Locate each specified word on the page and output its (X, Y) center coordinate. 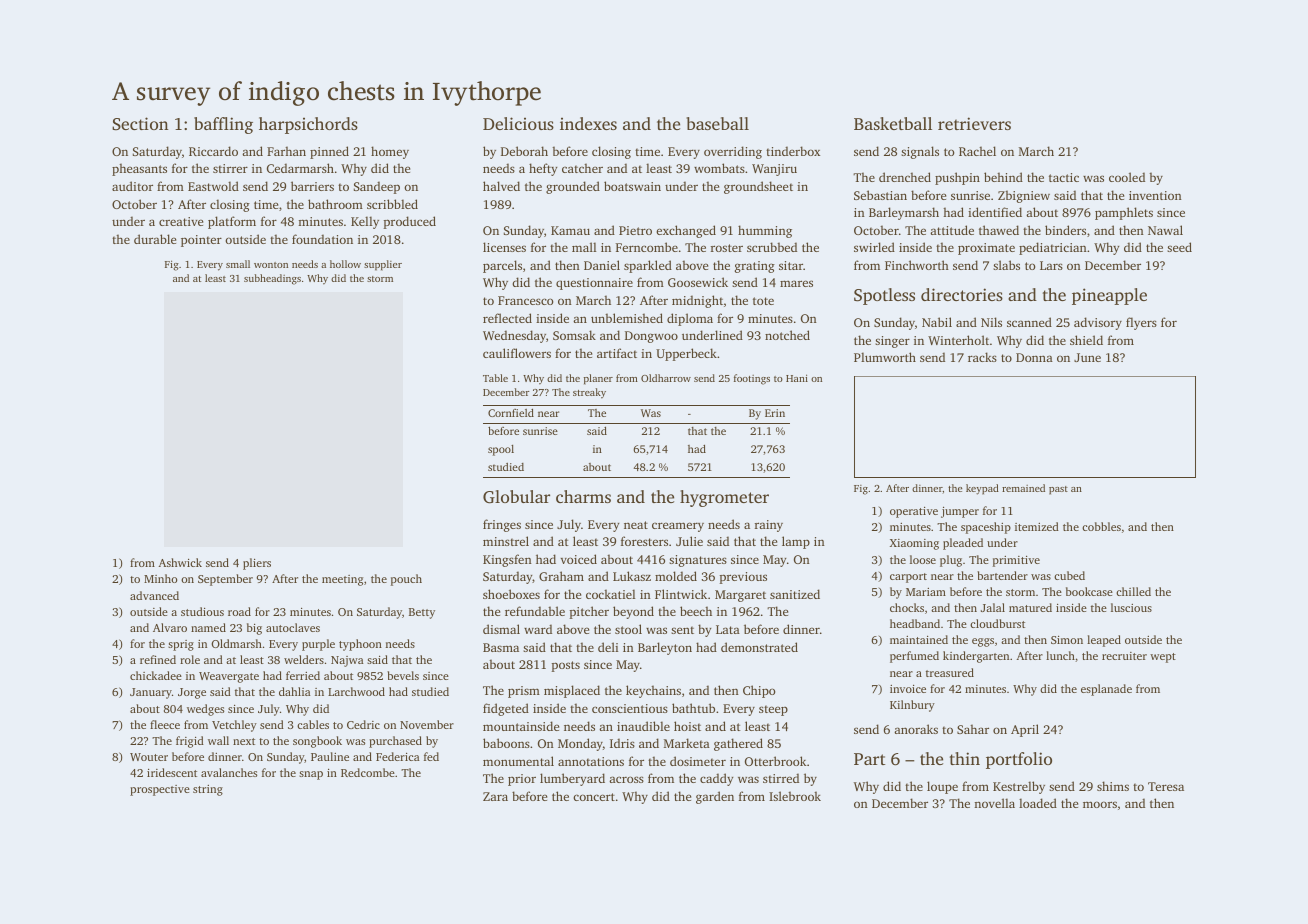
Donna (1034, 357)
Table (495, 378)
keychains (653, 691)
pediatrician (1053, 248)
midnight (697, 301)
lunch (1060, 655)
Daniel (602, 265)
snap (311, 775)
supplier (383, 265)
